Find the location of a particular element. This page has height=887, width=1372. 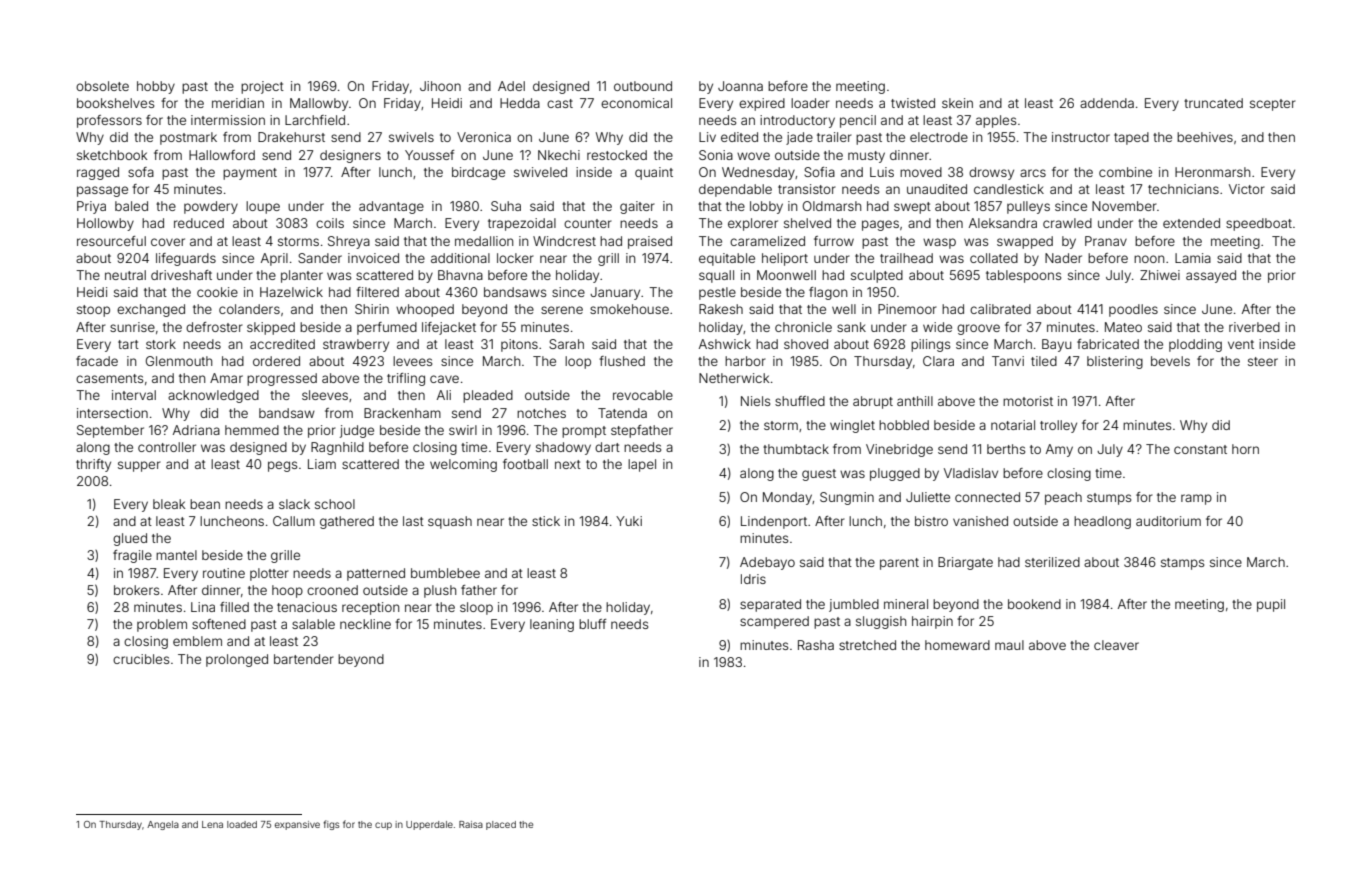

ramp is located at coordinates (1196, 499).
